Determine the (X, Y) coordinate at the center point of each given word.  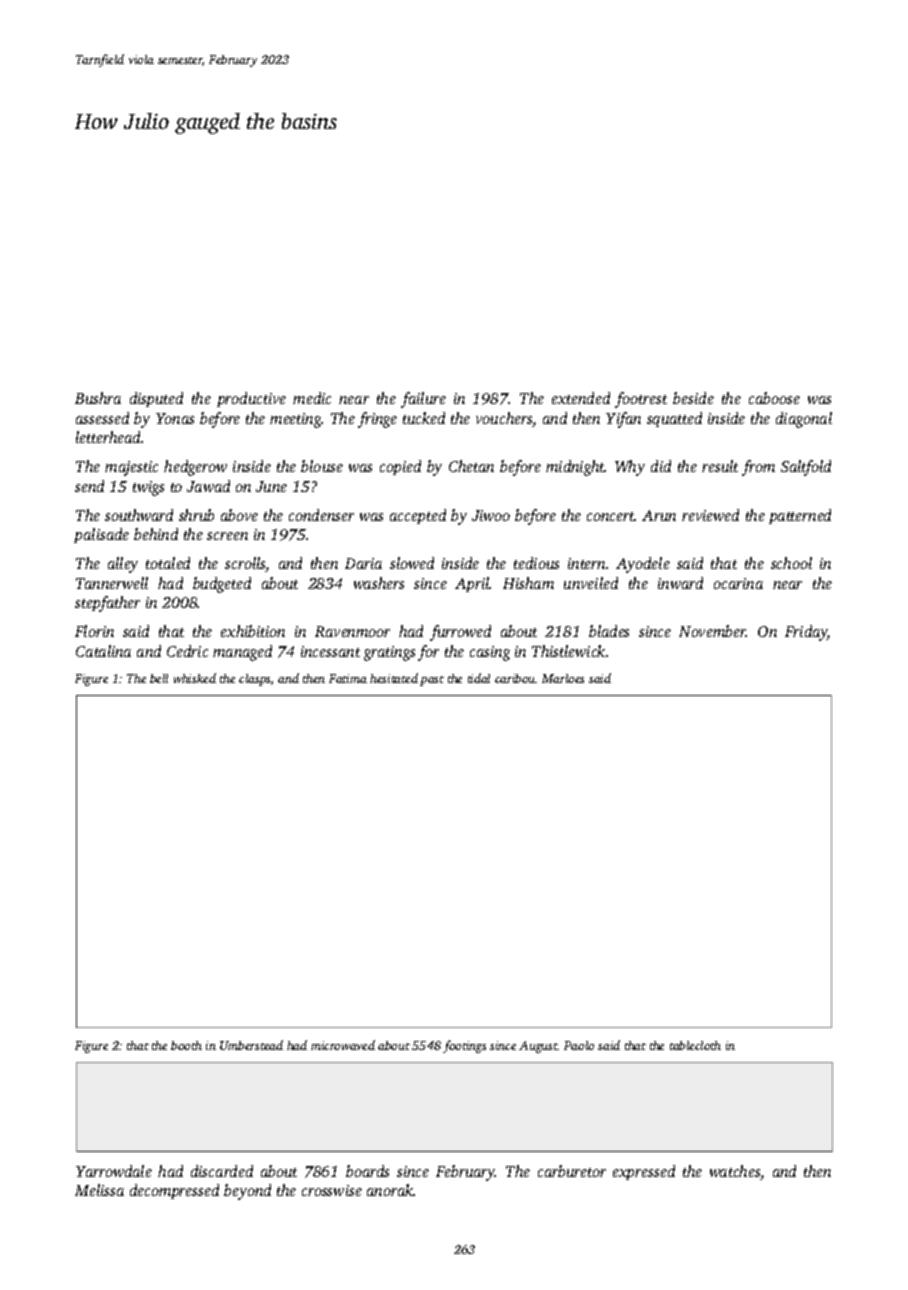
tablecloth (695, 1045)
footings (464, 1046)
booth (186, 1045)
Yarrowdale (114, 1171)
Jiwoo (491, 515)
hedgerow (195, 468)
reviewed (710, 515)
